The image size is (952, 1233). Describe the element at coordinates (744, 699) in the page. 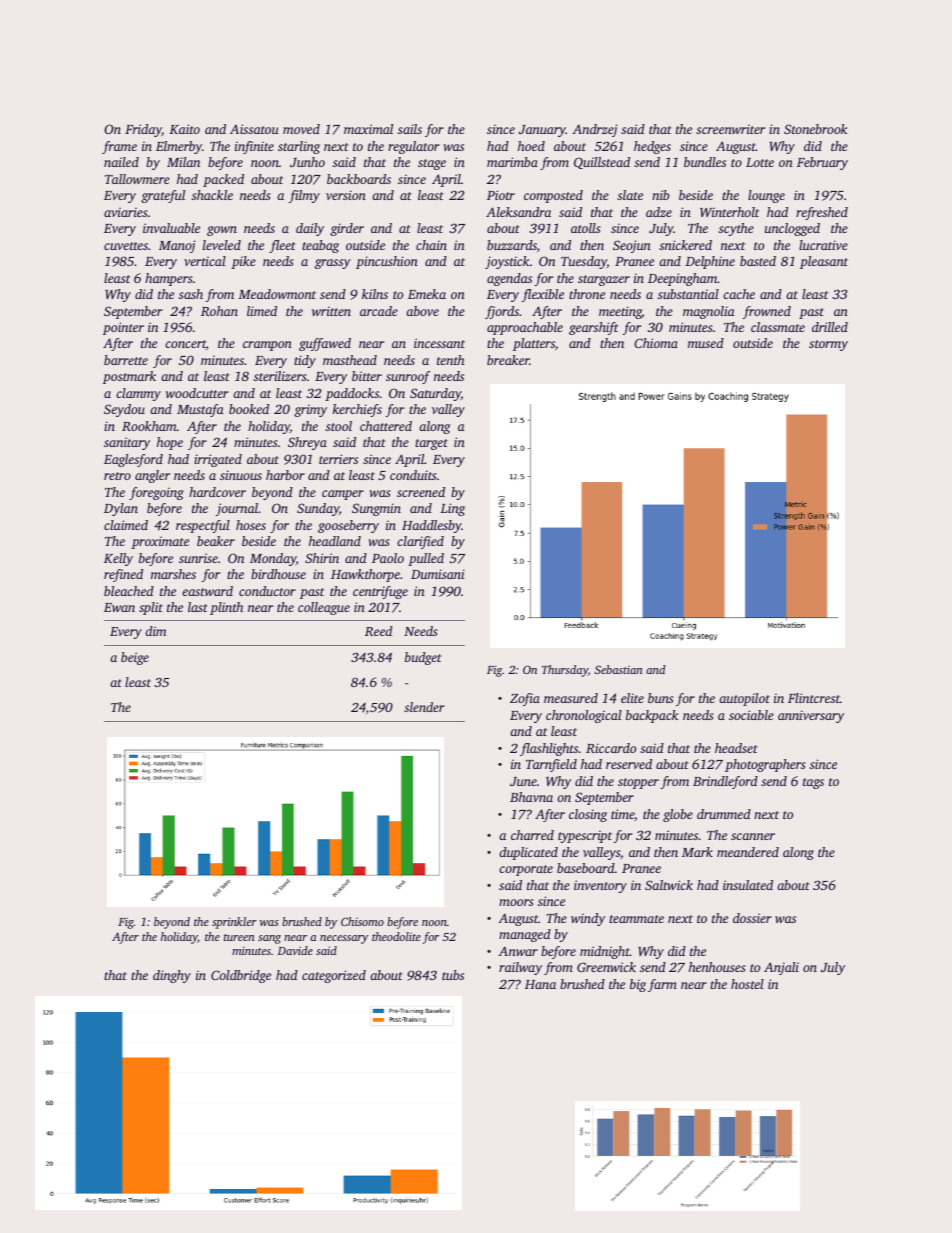

I see `autopilot` at that location.
